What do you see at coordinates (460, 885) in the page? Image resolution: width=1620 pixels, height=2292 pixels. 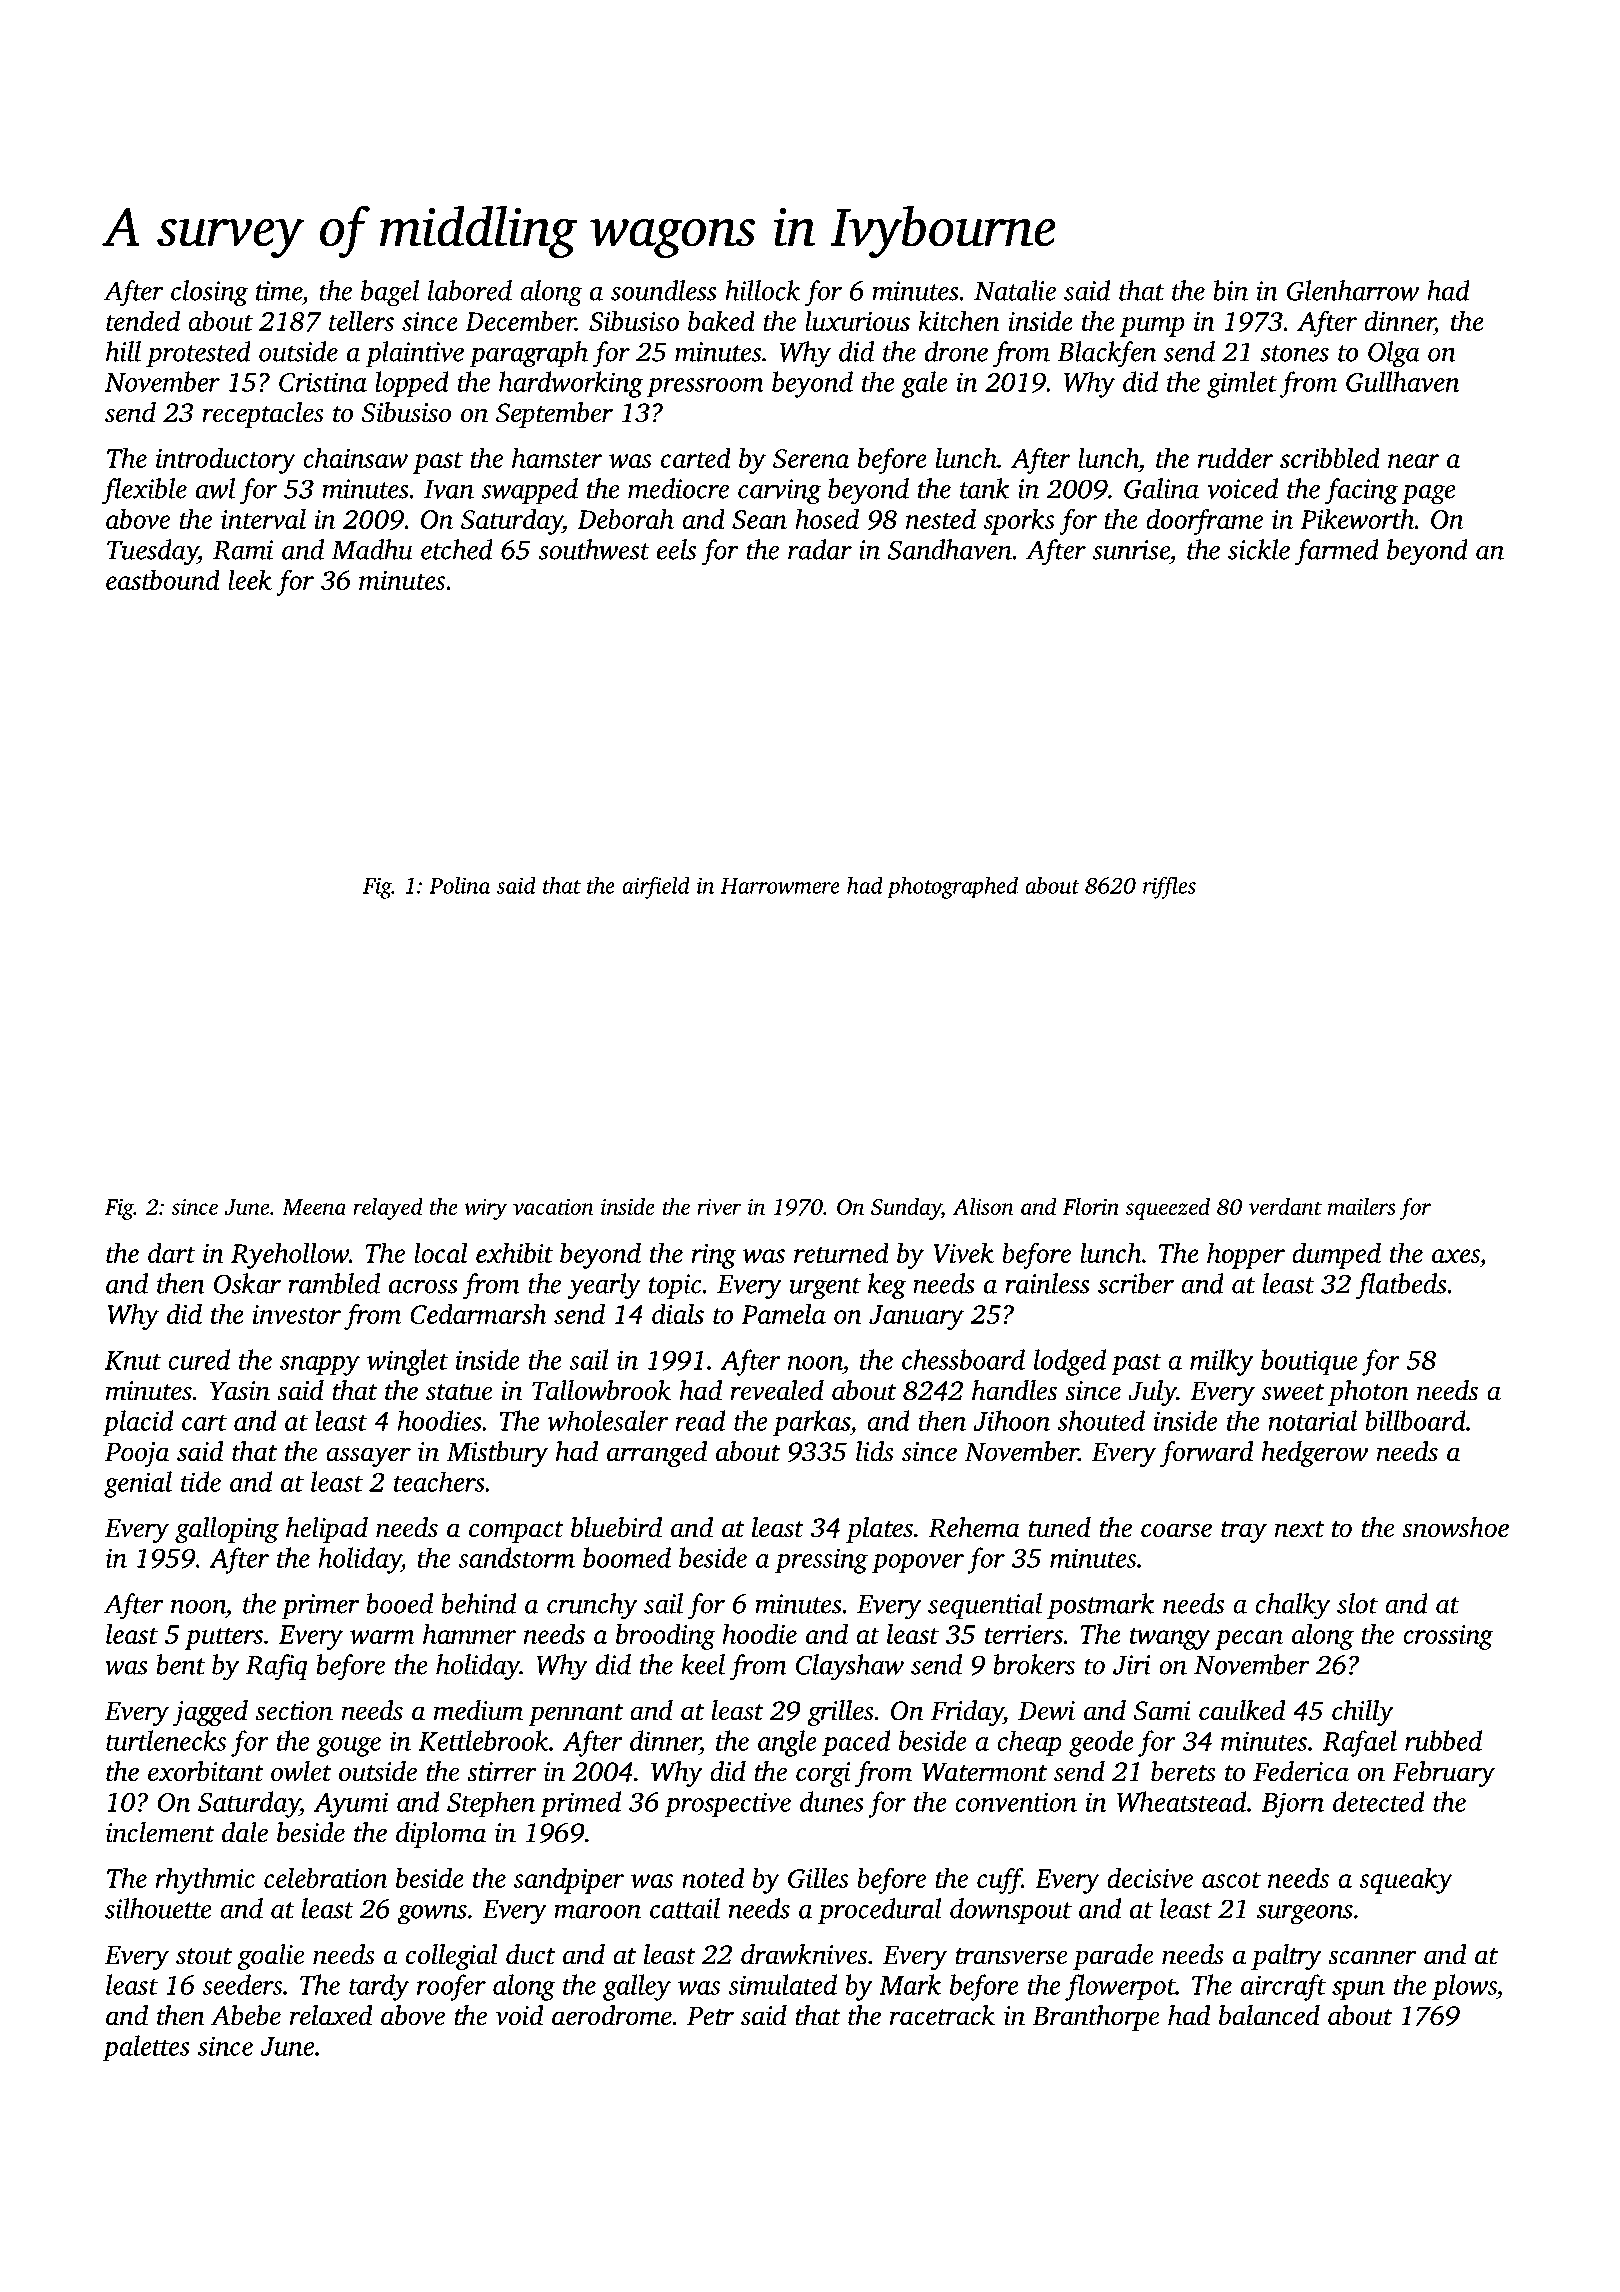 I see `Polina` at bounding box center [460, 885].
